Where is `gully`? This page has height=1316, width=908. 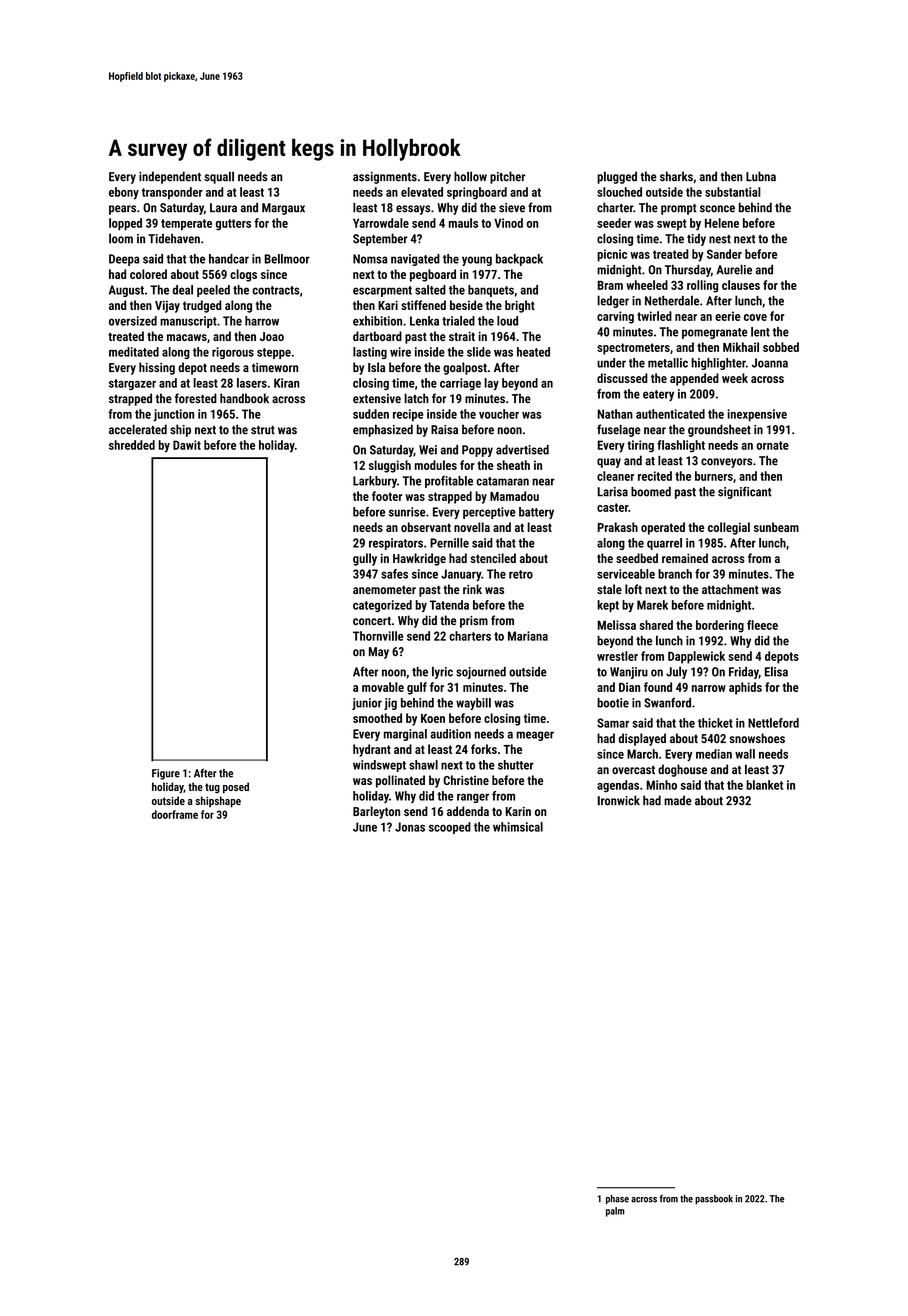 gully is located at coordinates (365, 559).
